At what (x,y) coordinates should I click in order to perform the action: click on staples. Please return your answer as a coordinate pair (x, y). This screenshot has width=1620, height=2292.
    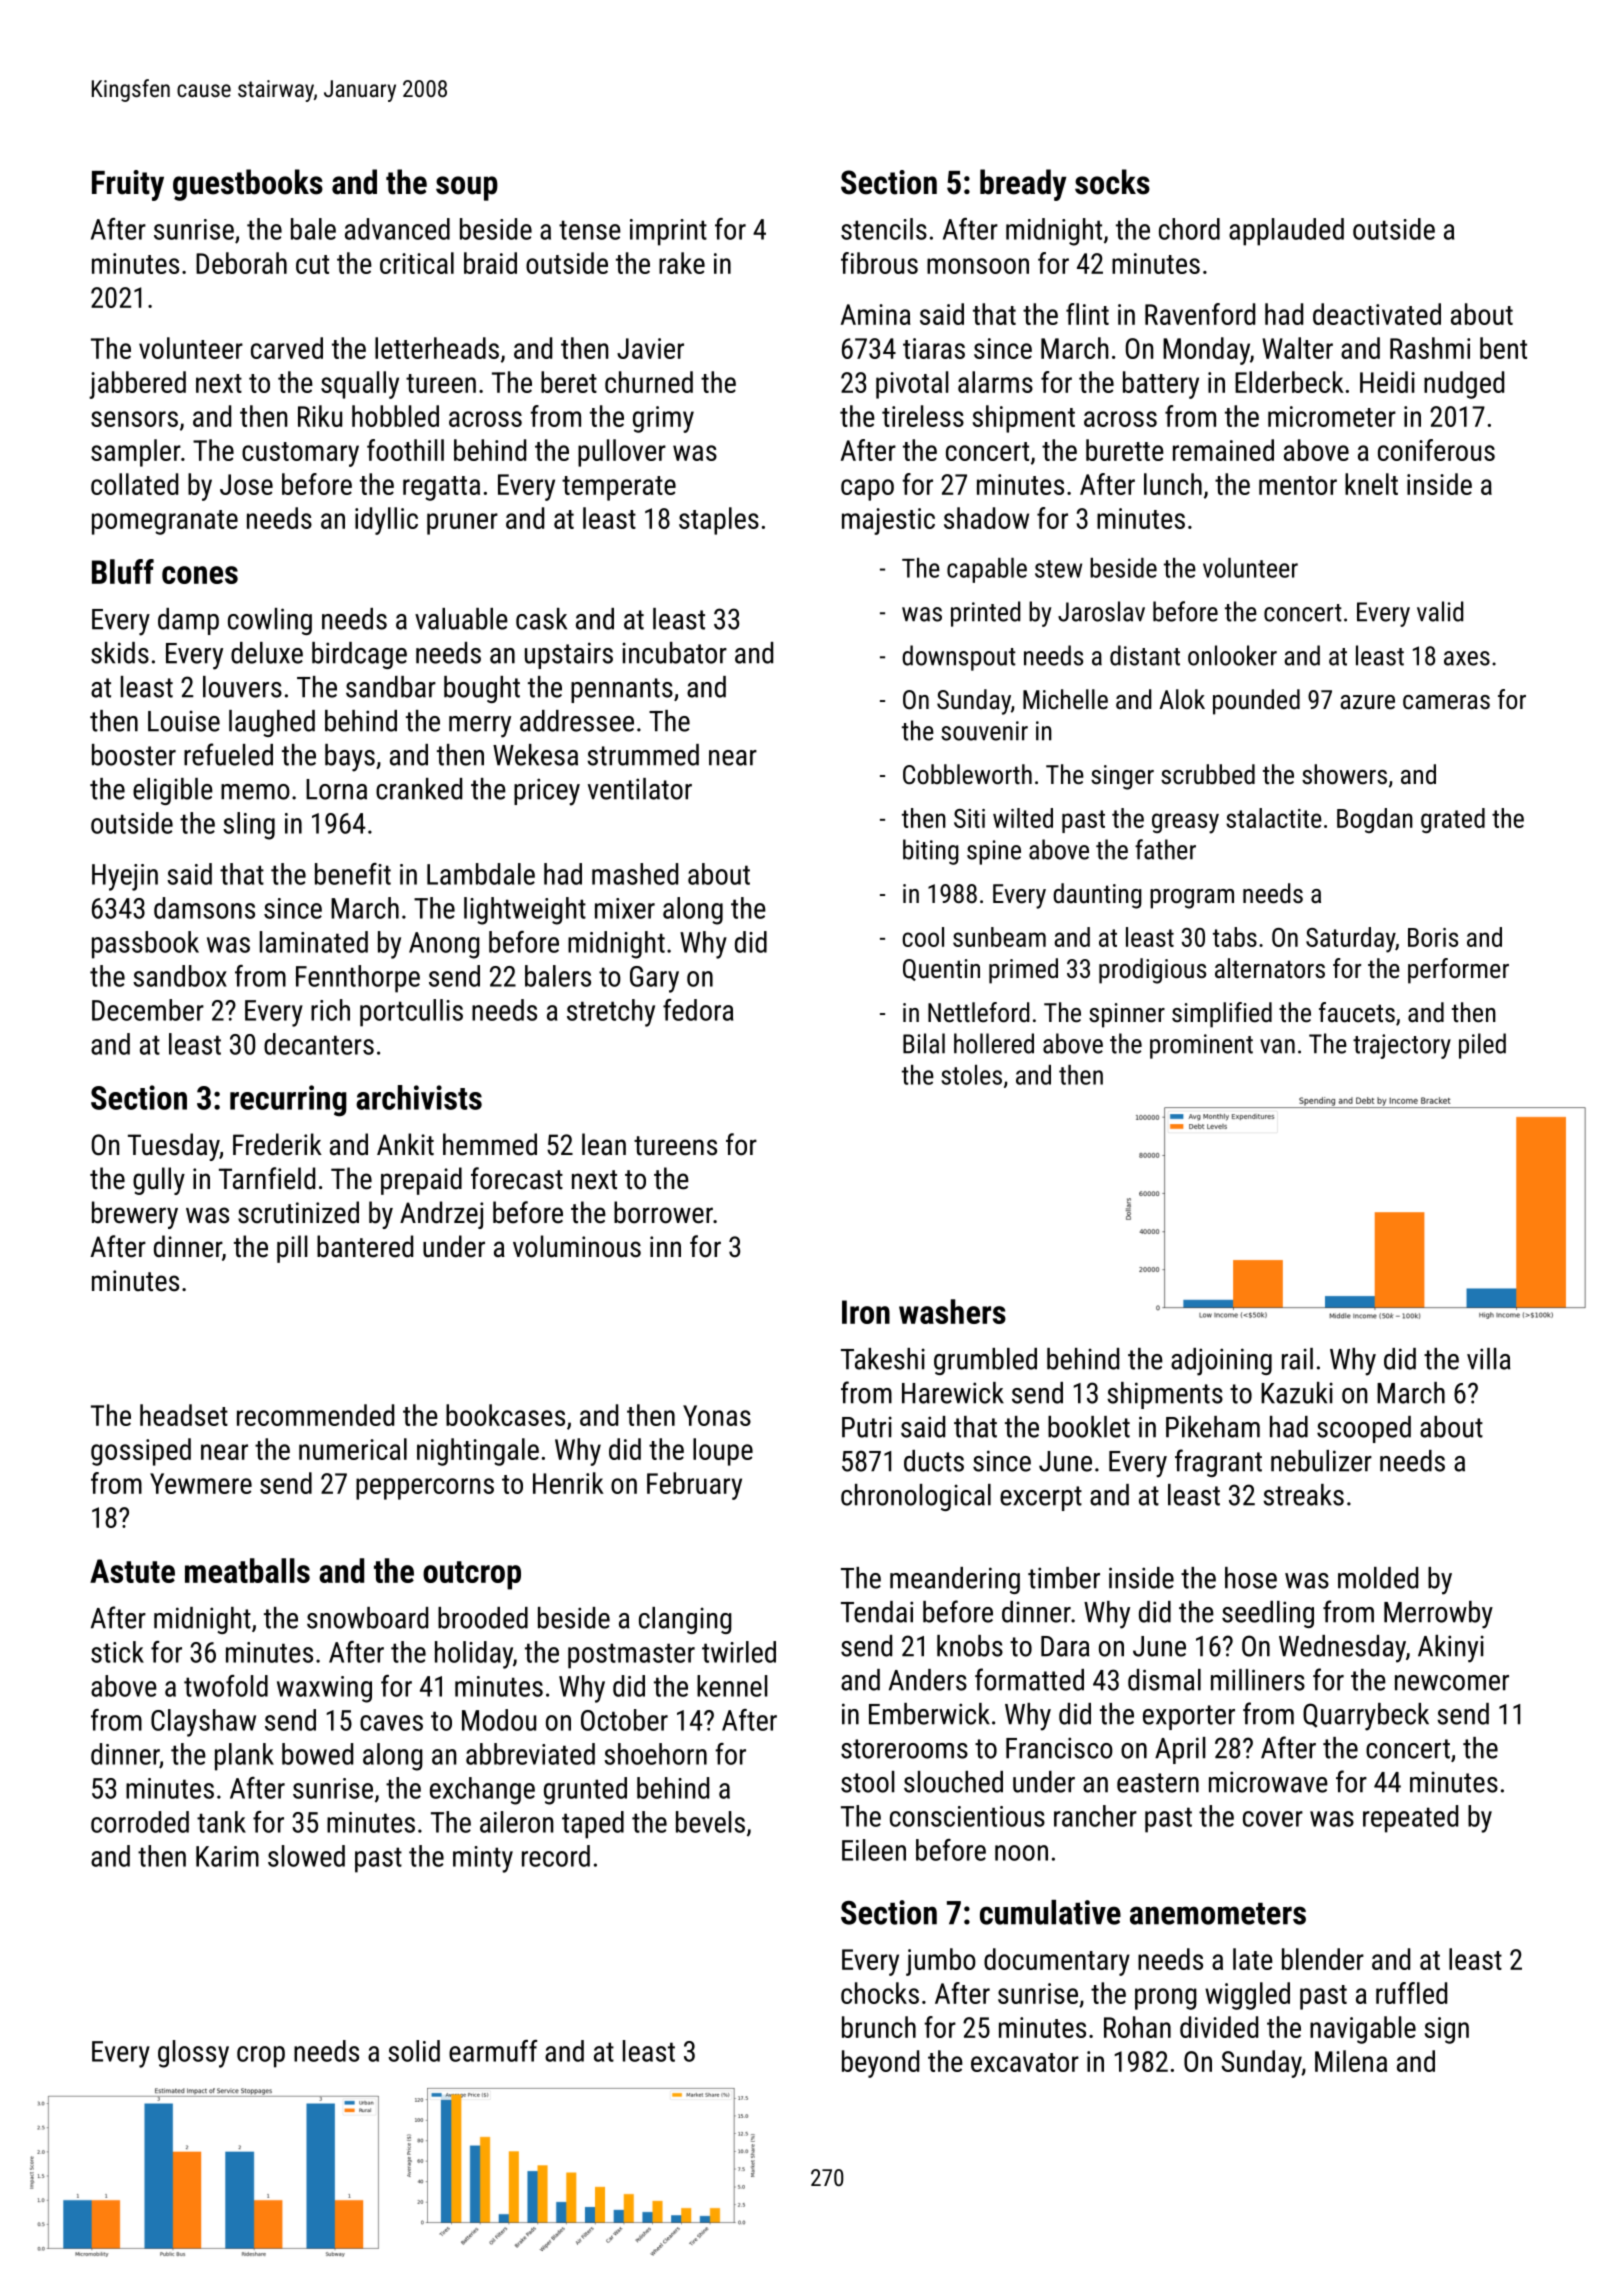
    Looking at the image, I should click on (719, 521).
